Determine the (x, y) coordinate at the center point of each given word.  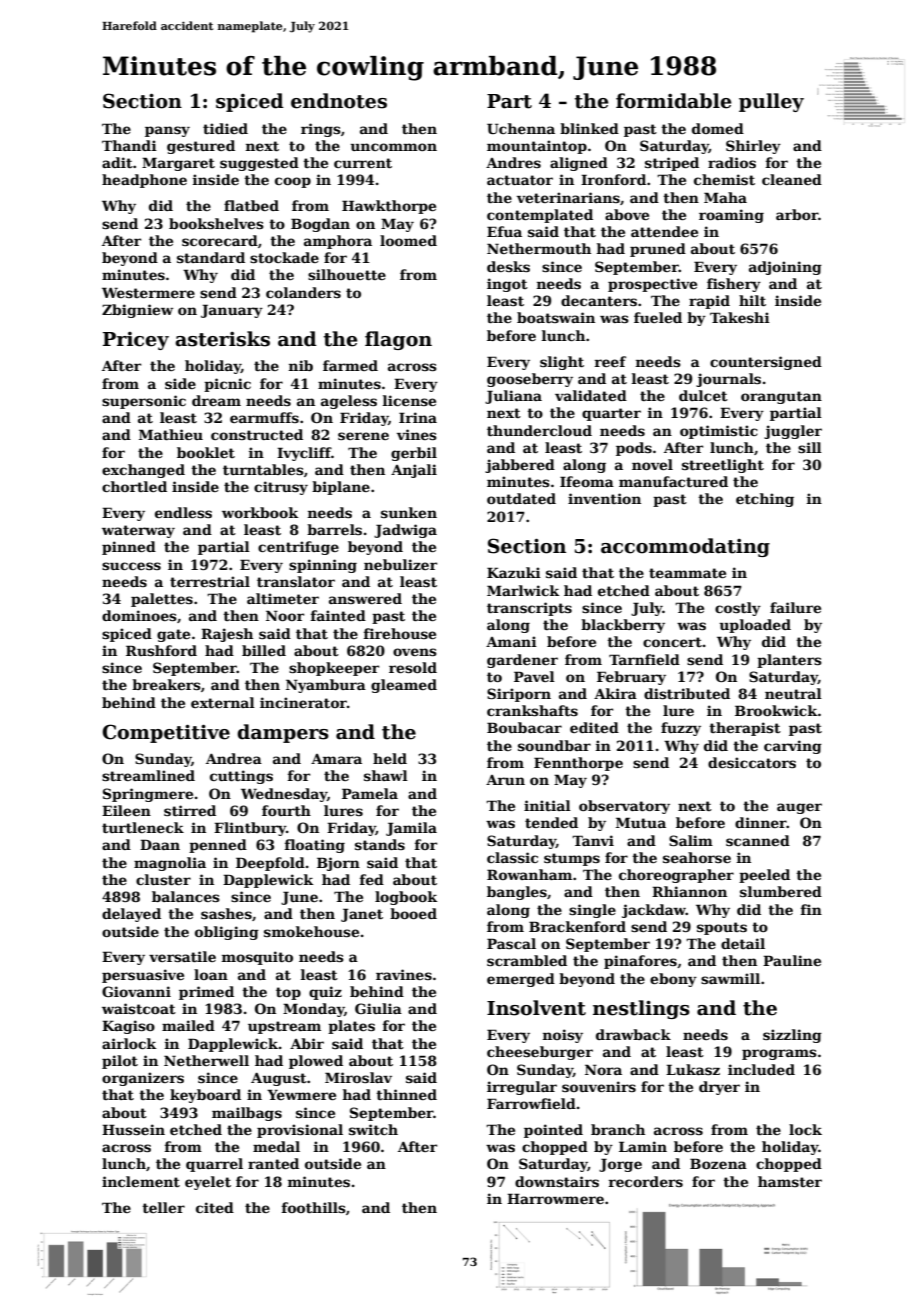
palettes (162, 600)
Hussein (133, 1129)
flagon (398, 340)
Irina (418, 417)
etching (765, 500)
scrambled (527, 960)
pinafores (640, 962)
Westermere (148, 292)
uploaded (755, 626)
